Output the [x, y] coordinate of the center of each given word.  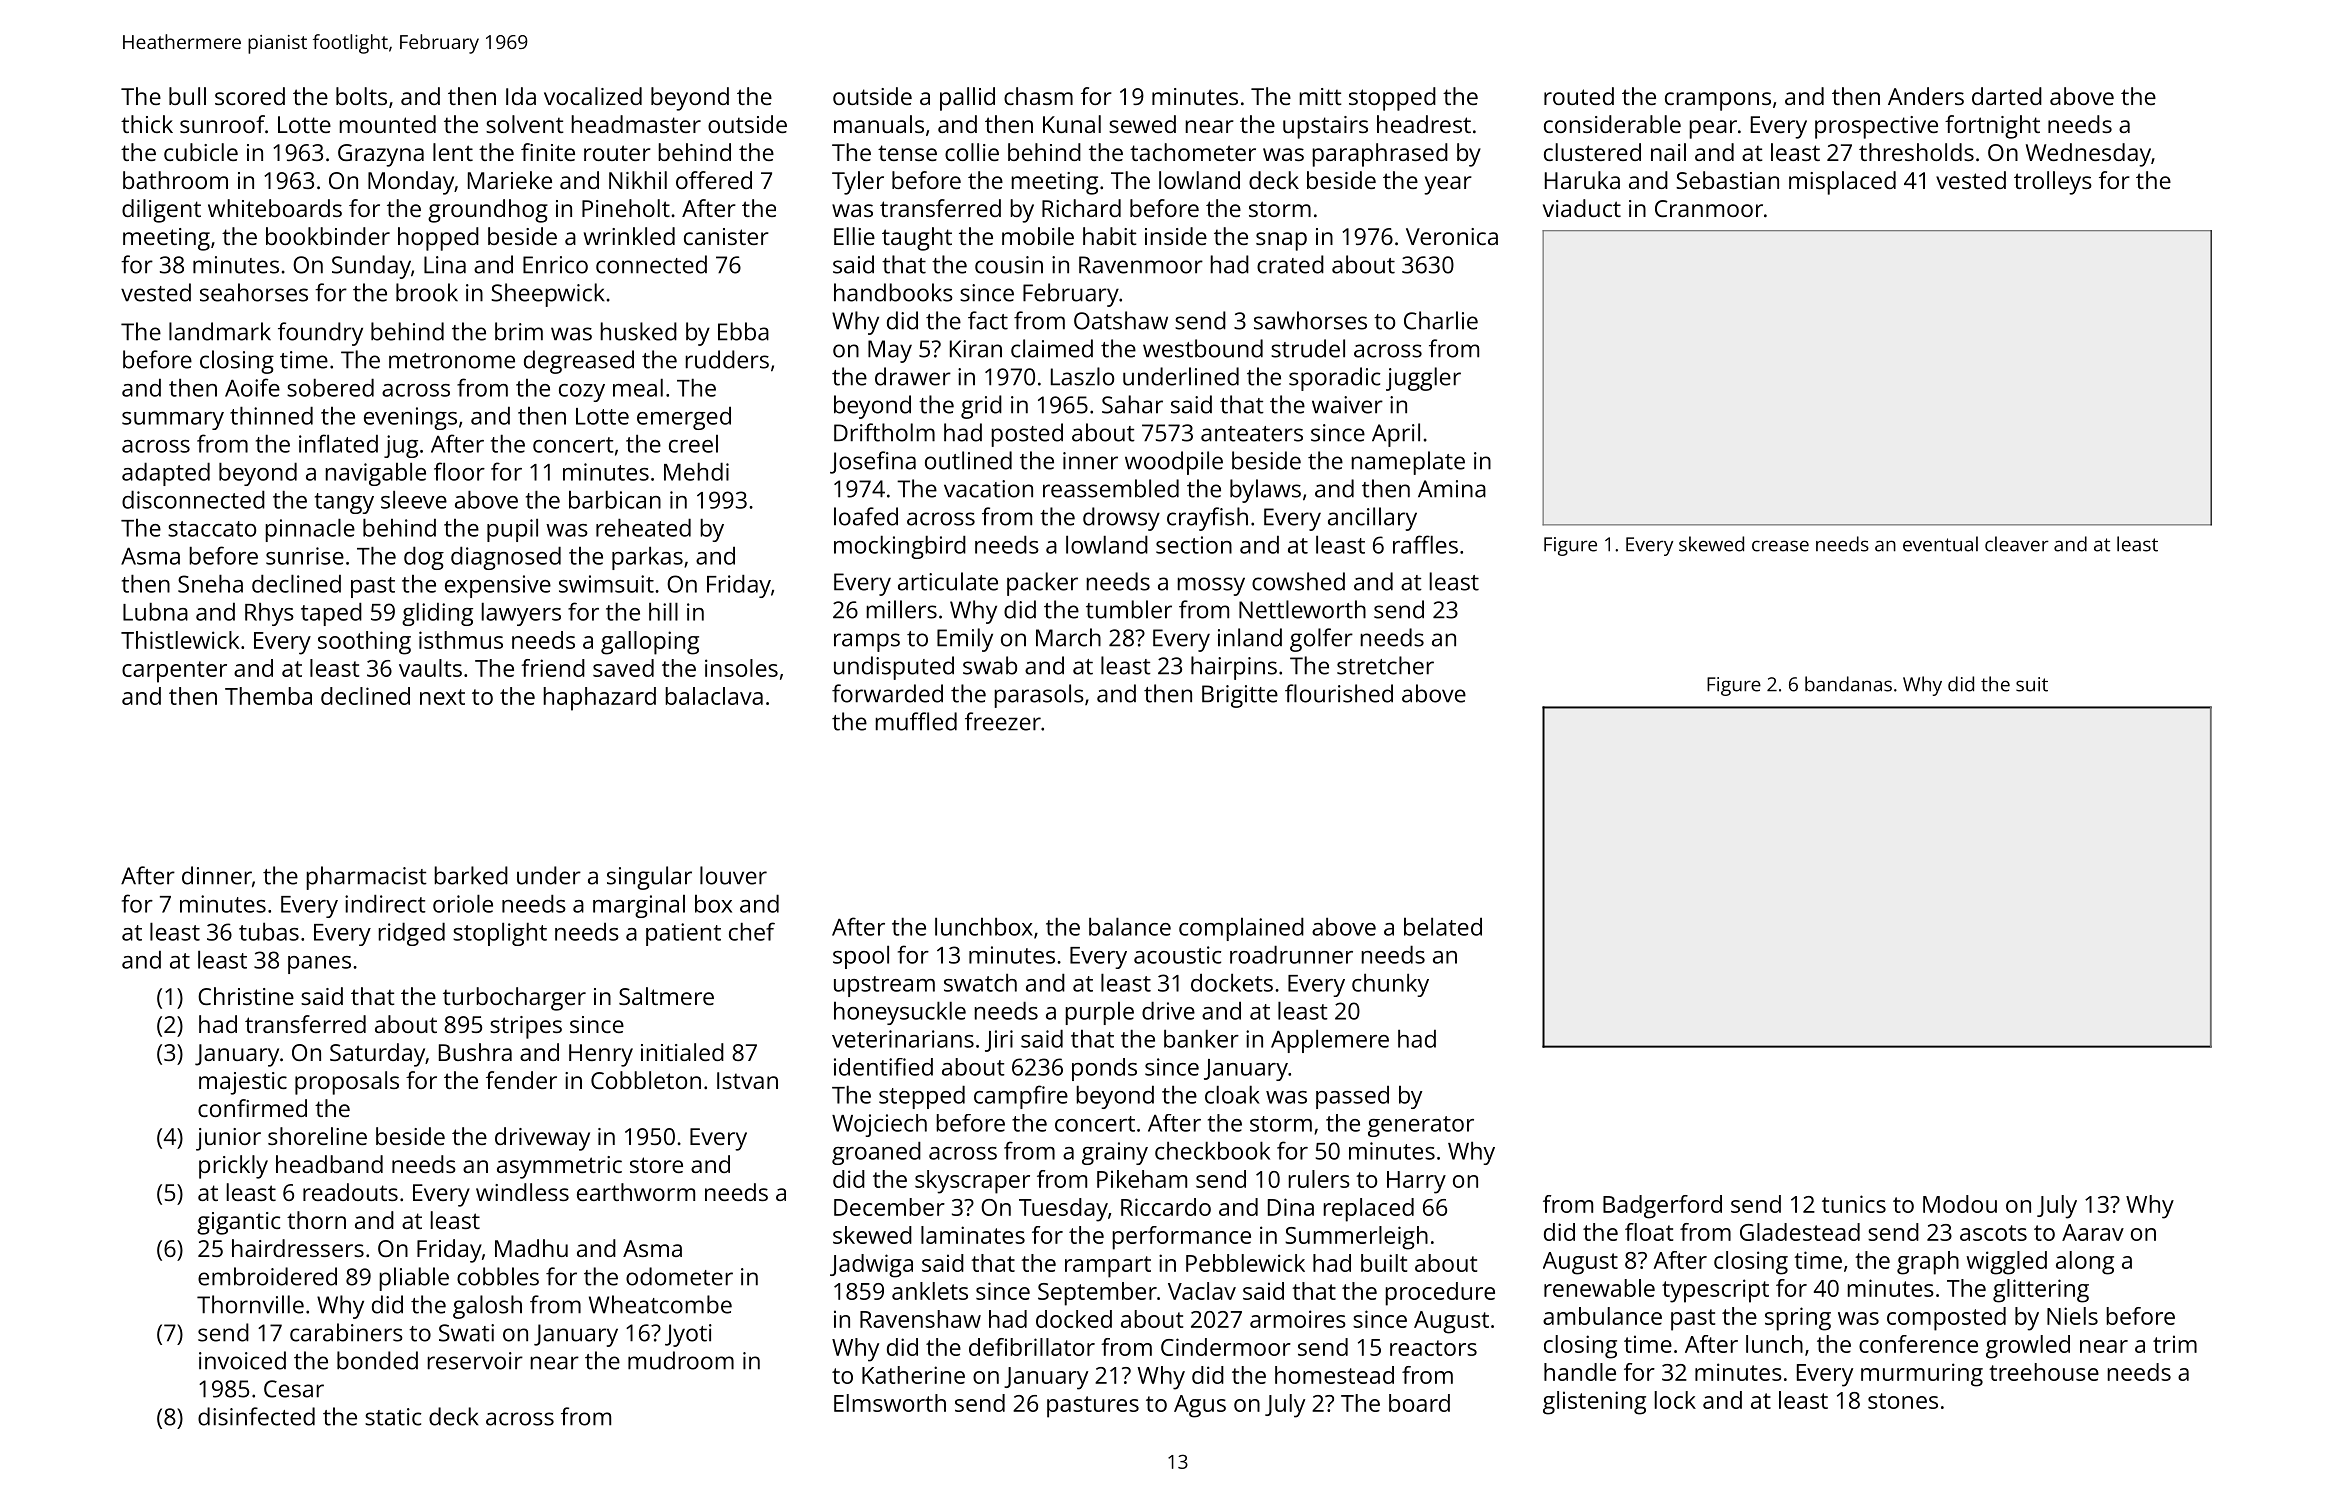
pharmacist [366, 878]
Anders [1926, 96]
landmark [220, 331]
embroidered [267, 1276]
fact [988, 320]
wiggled [2006, 1263]
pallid [967, 99]
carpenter [174, 672]
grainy [1115, 1153]
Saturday [377, 1055]
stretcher [1385, 665]
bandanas [1848, 684]
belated [1443, 926]
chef [752, 931]
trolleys [2053, 183]
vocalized [593, 96]
